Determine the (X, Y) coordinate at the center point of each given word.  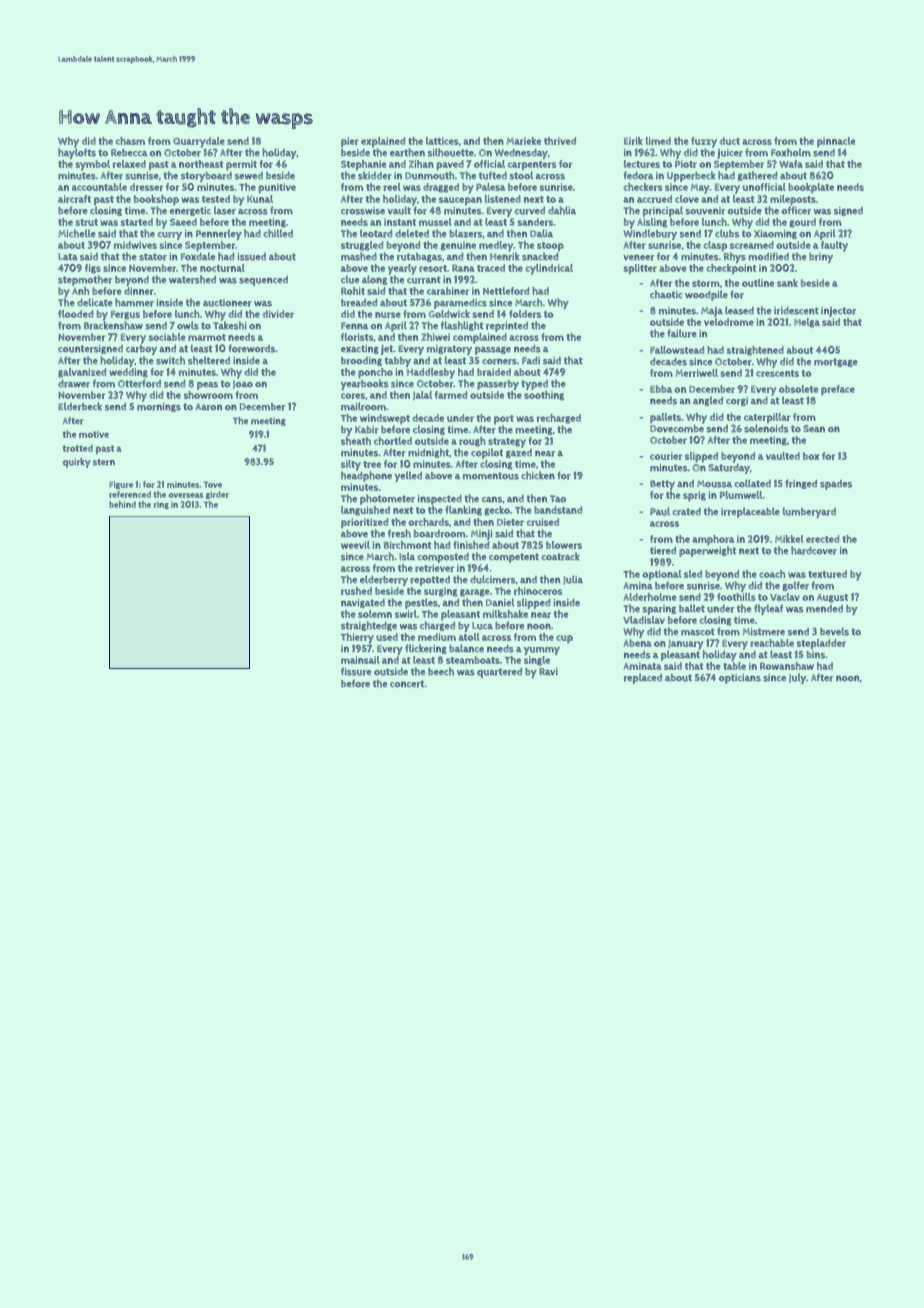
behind (122, 504)
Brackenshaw (113, 325)
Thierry (357, 638)
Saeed (183, 222)
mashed (359, 256)
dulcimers (492, 579)
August (832, 598)
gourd (803, 223)
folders (525, 314)
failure (681, 333)
